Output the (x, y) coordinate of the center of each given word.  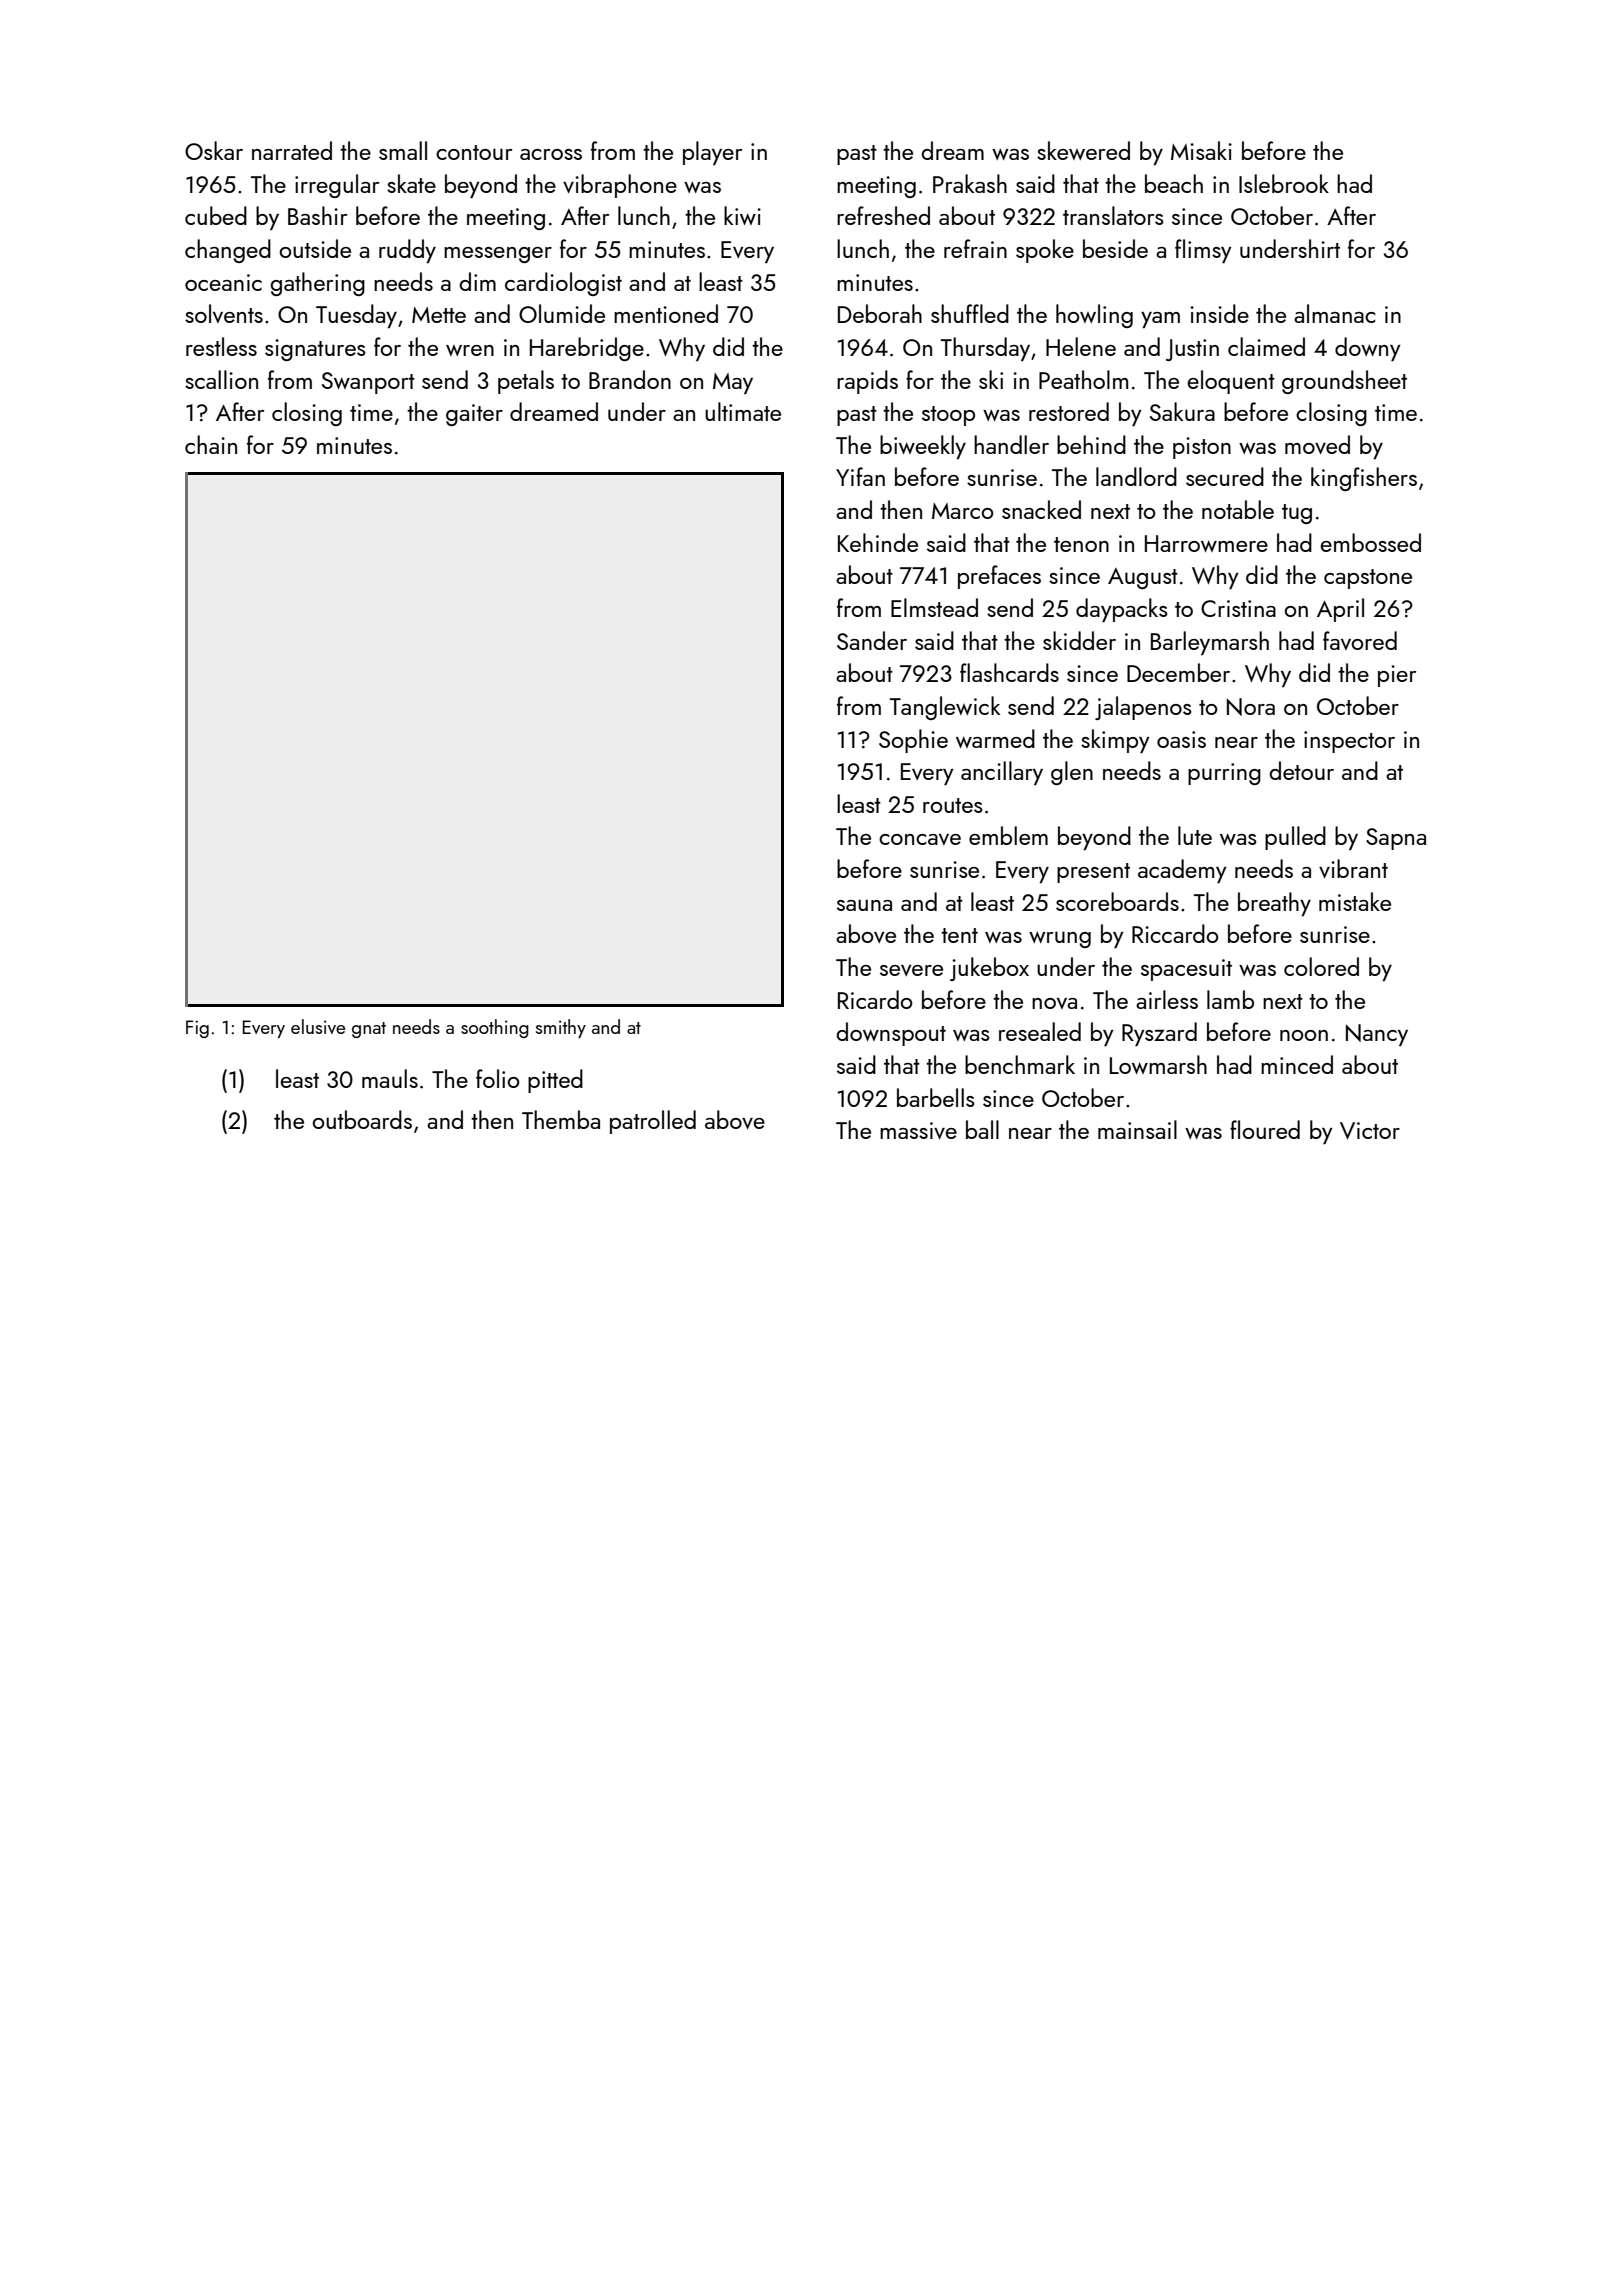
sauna (864, 905)
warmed (995, 738)
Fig (197, 1029)
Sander (872, 640)
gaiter (474, 415)
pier (1397, 676)
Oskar (214, 150)
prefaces (999, 577)
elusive (318, 1026)
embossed (1370, 542)
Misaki (1201, 150)
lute (1195, 835)
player (712, 153)
